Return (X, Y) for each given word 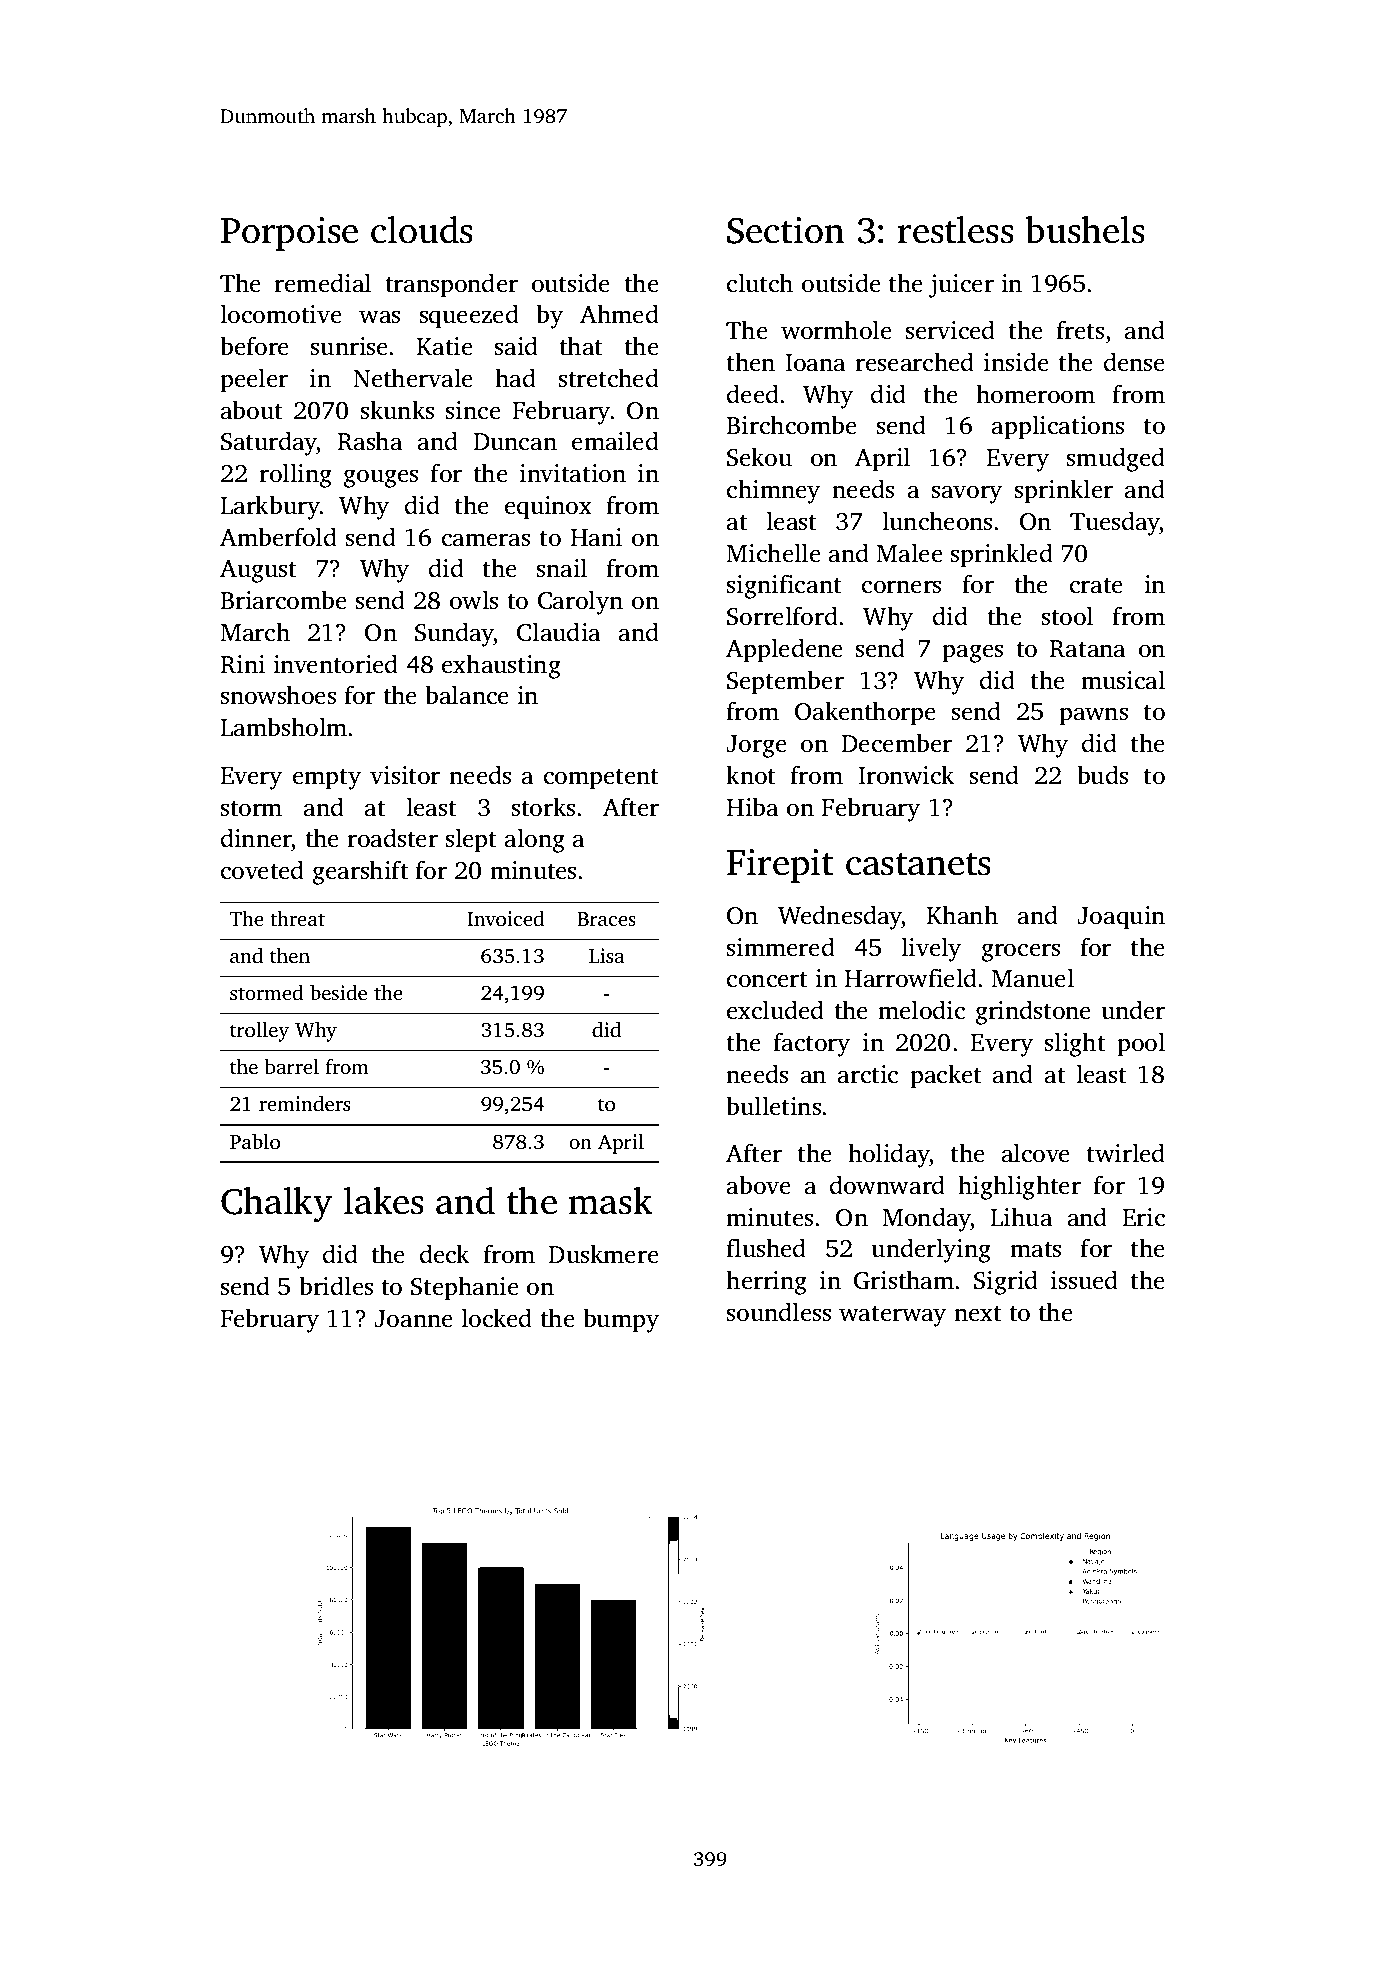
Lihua (1021, 1217)
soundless (779, 1312)
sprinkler (1064, 491)
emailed (615, 441)
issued (1084, 1280)
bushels (1085, 230)
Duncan (515, 442)
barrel (292, 1066)
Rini (243, 664)
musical (1123, 680)
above (759, 1185)
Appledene (784, 650)
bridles (336, 1286)
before (254, 346)
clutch (760, 283)
